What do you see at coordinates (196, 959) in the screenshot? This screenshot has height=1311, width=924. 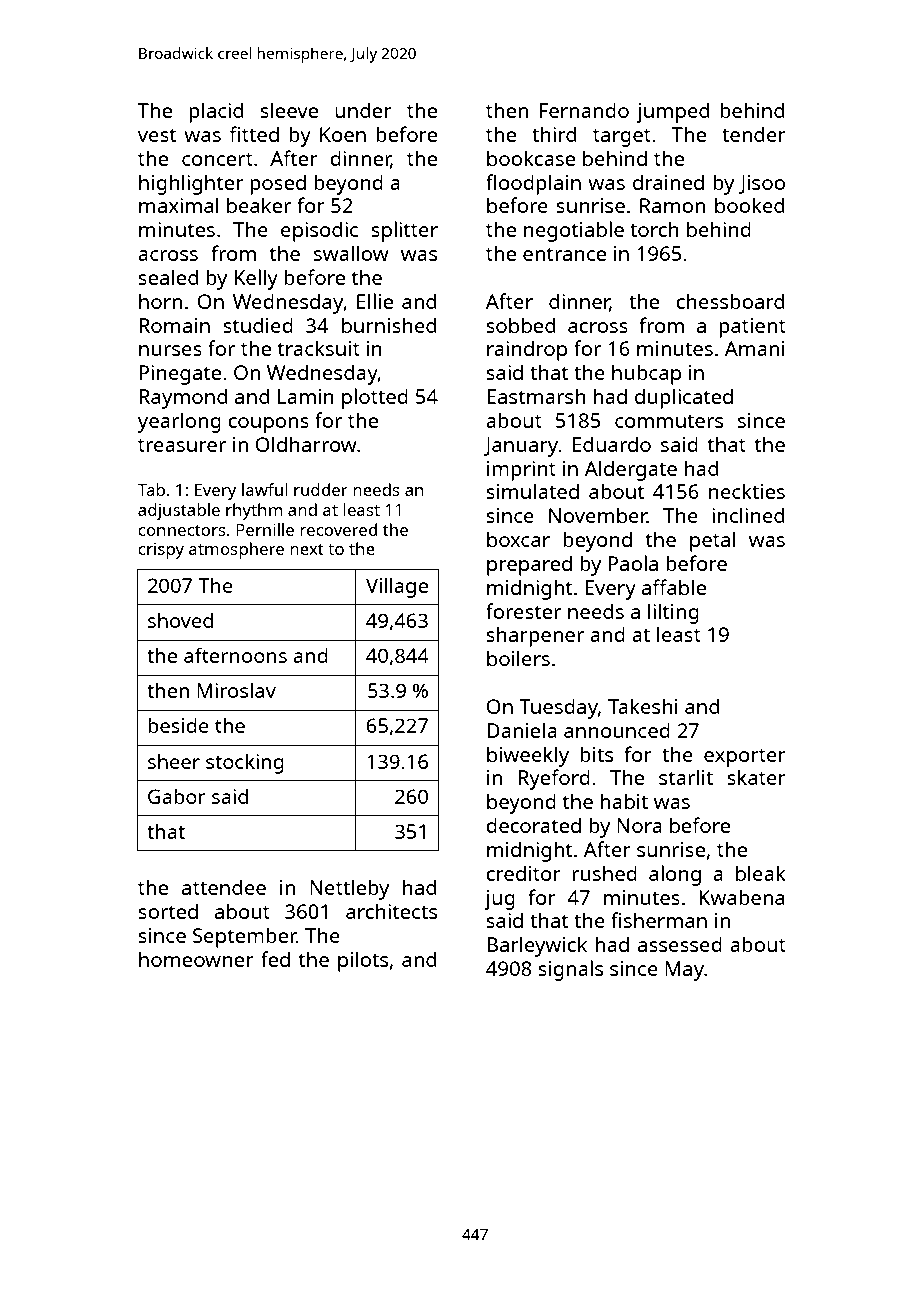 I see `homeowner` at bounding box center [196, 959].
